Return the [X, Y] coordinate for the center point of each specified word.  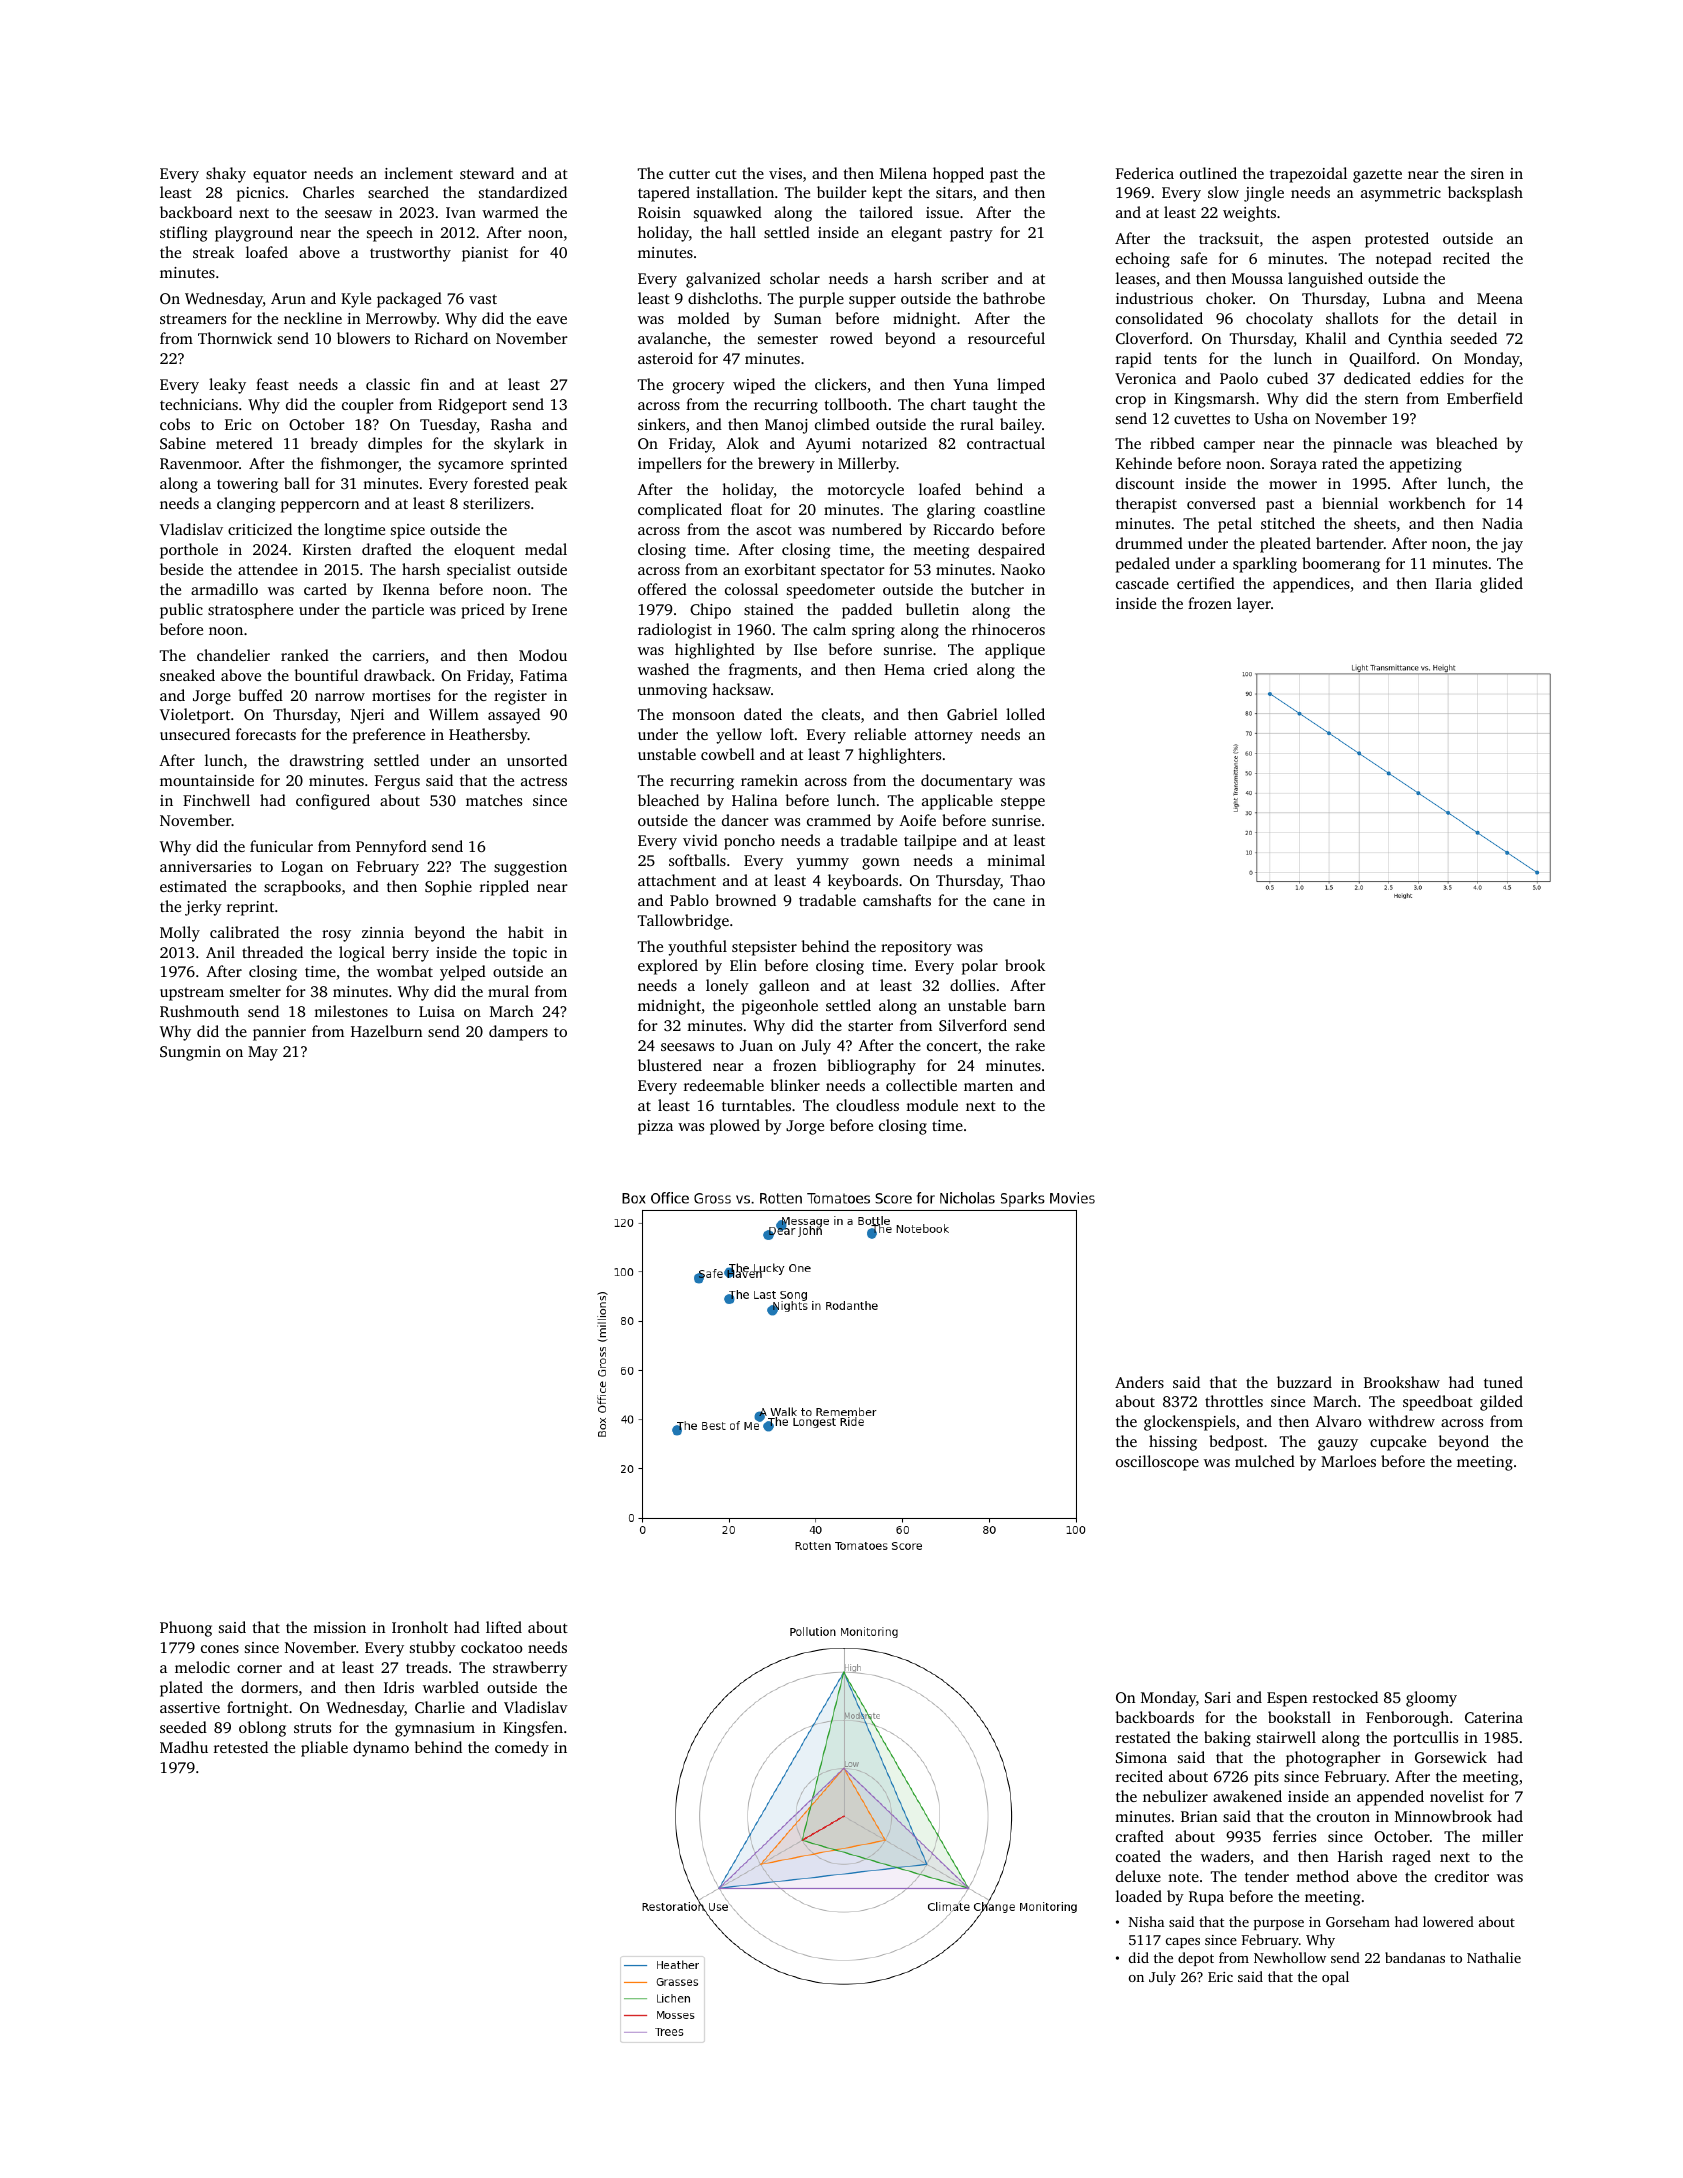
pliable [324, 1749]
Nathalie [1494, 1957]
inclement [418, 173]
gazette [1377, 176]
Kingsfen [533, 1729]
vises [785, 173]
